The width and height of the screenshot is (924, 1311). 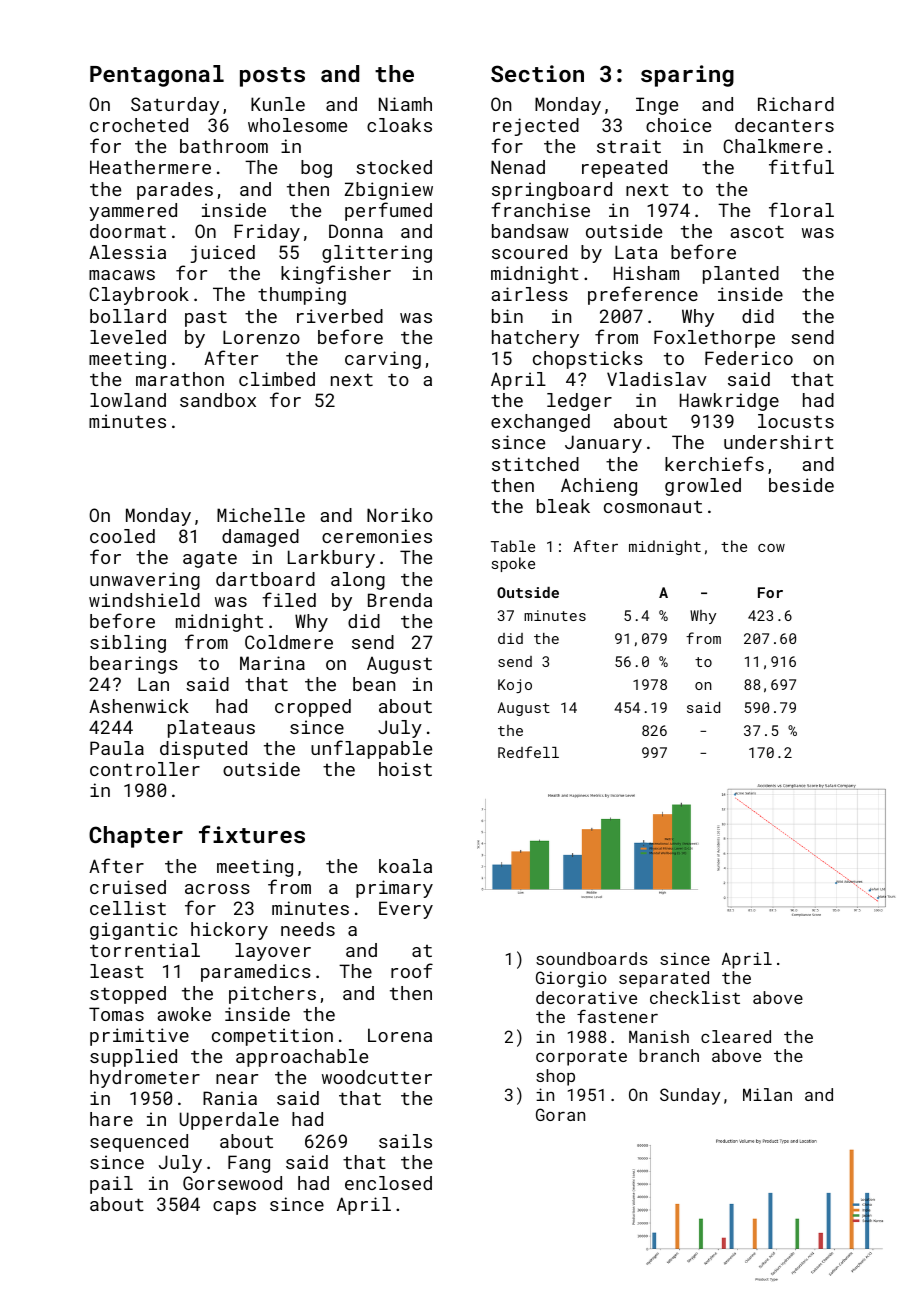 What do you see at coordinates (513, 564) in the screenshot?
I see `spoke` at bounding box center [513, 564].
